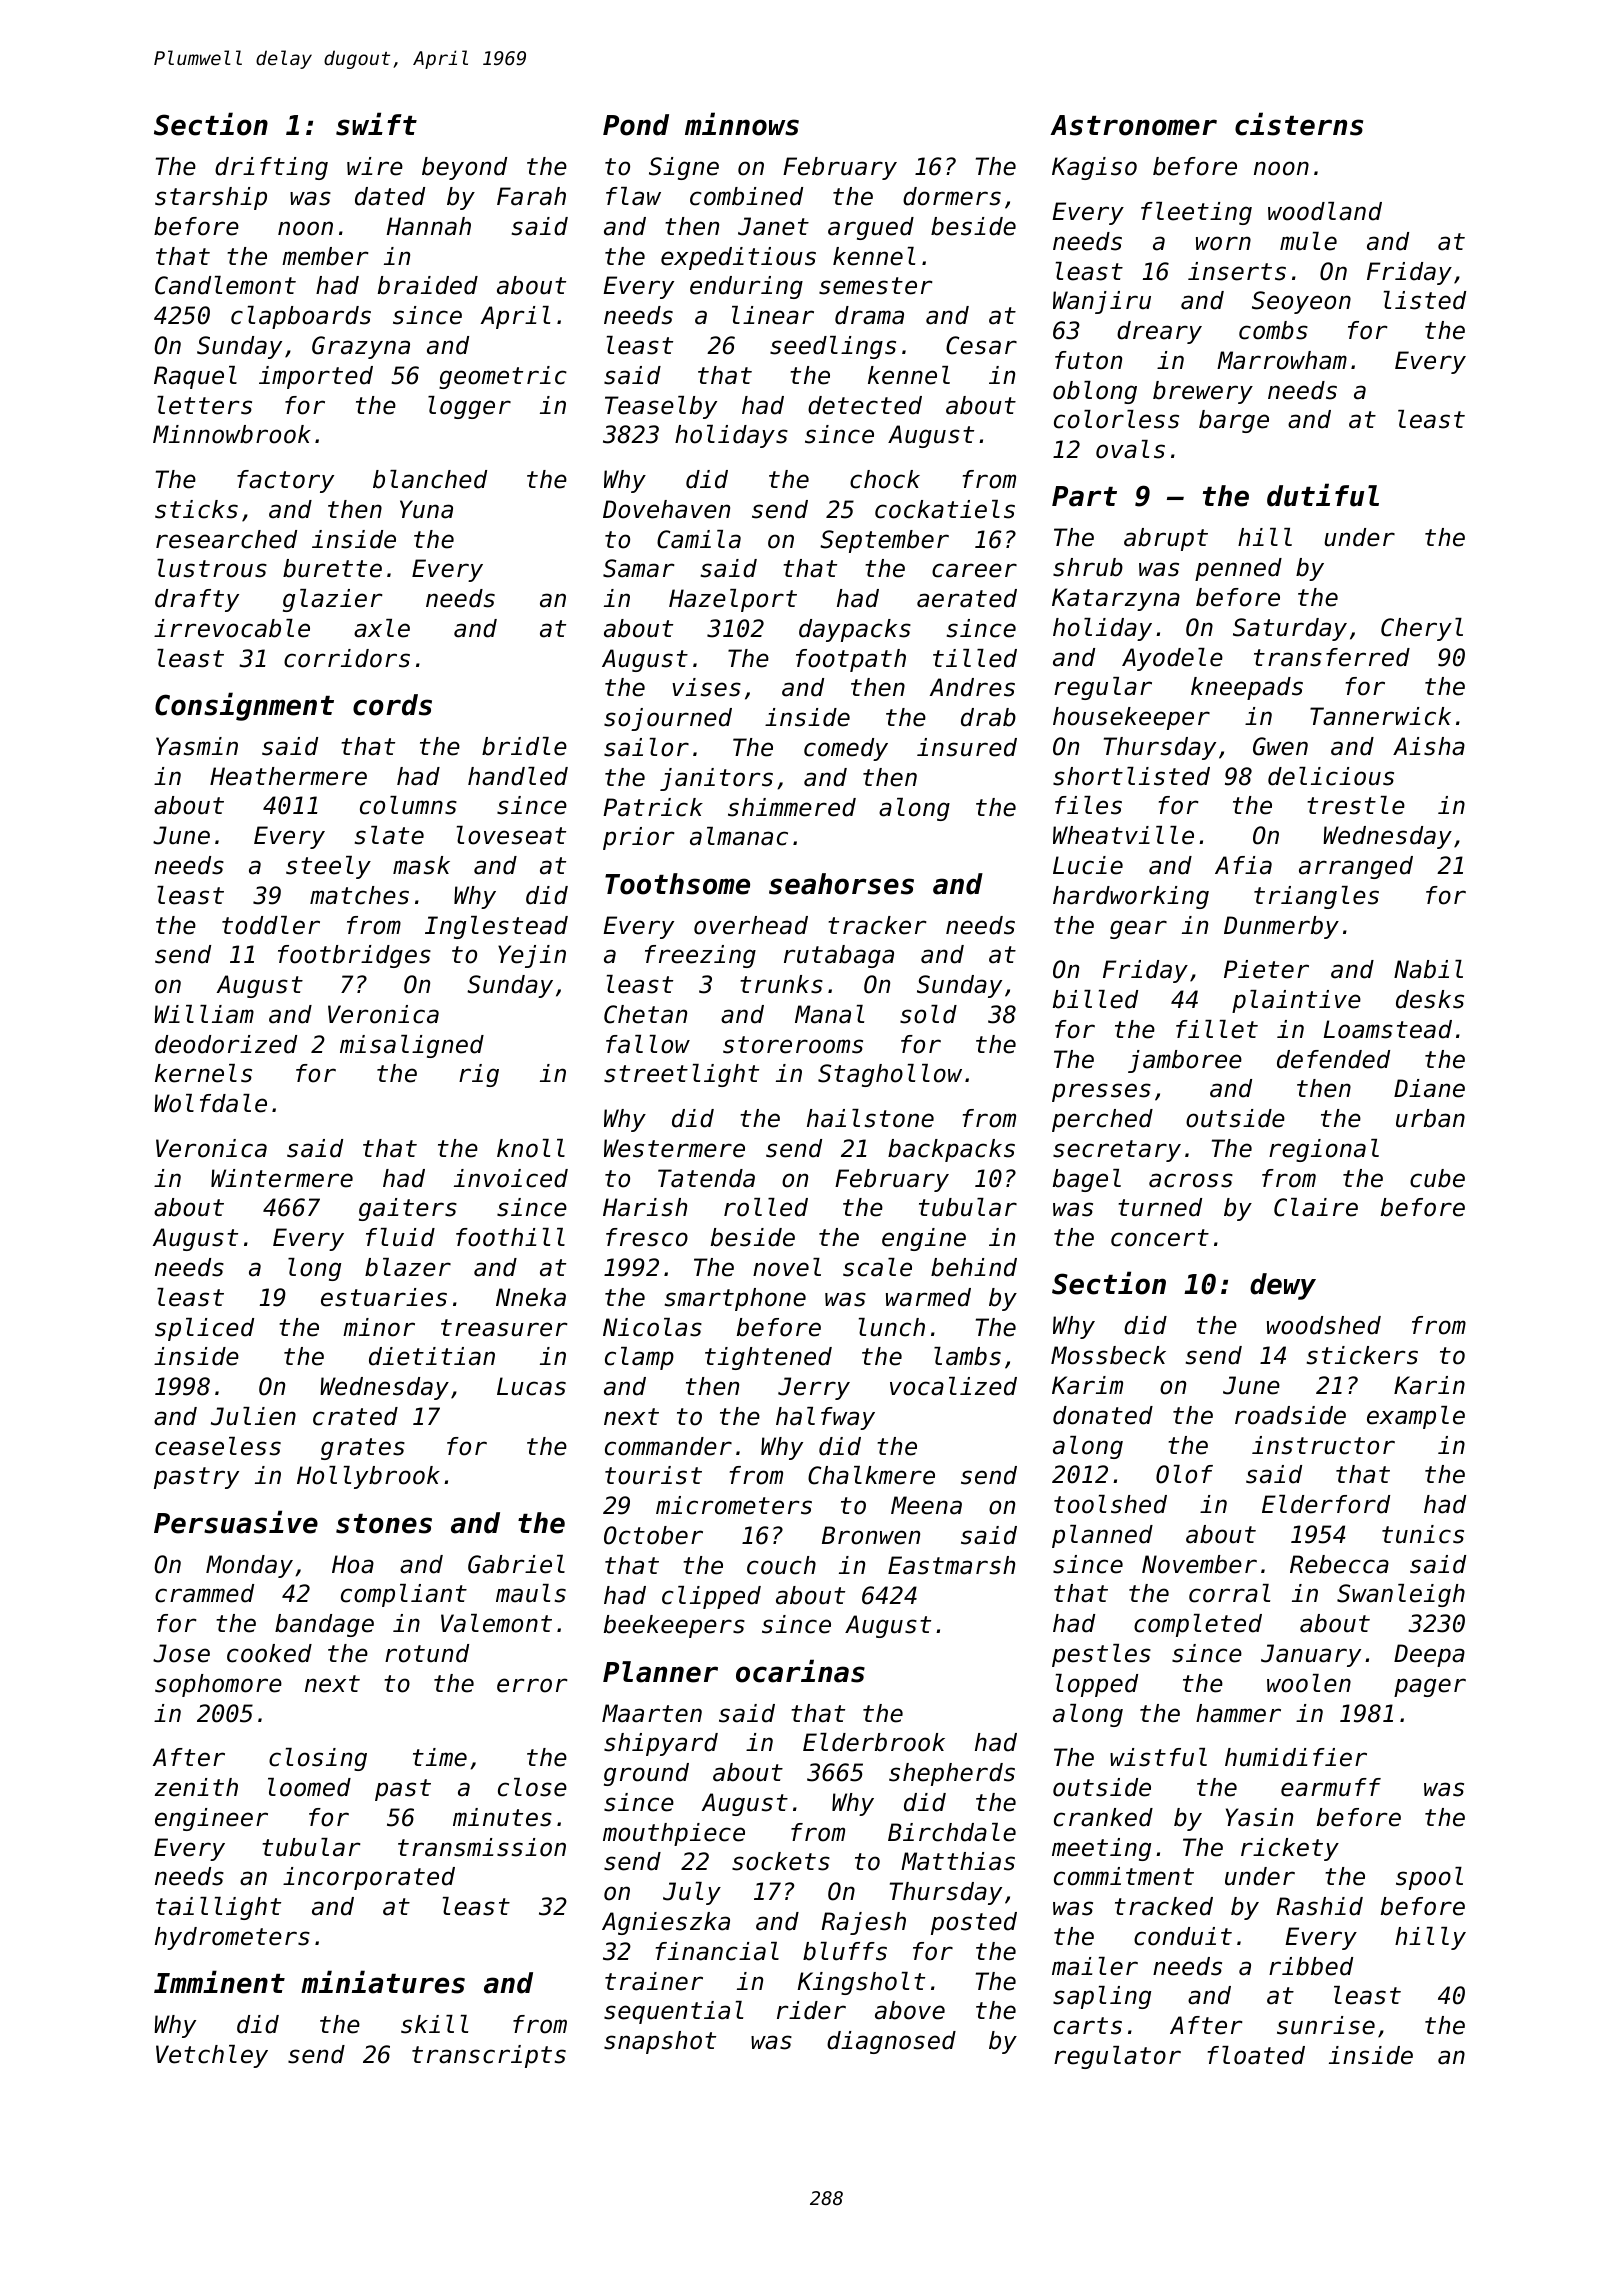  I want to click on minnows, so click(742, 124).
